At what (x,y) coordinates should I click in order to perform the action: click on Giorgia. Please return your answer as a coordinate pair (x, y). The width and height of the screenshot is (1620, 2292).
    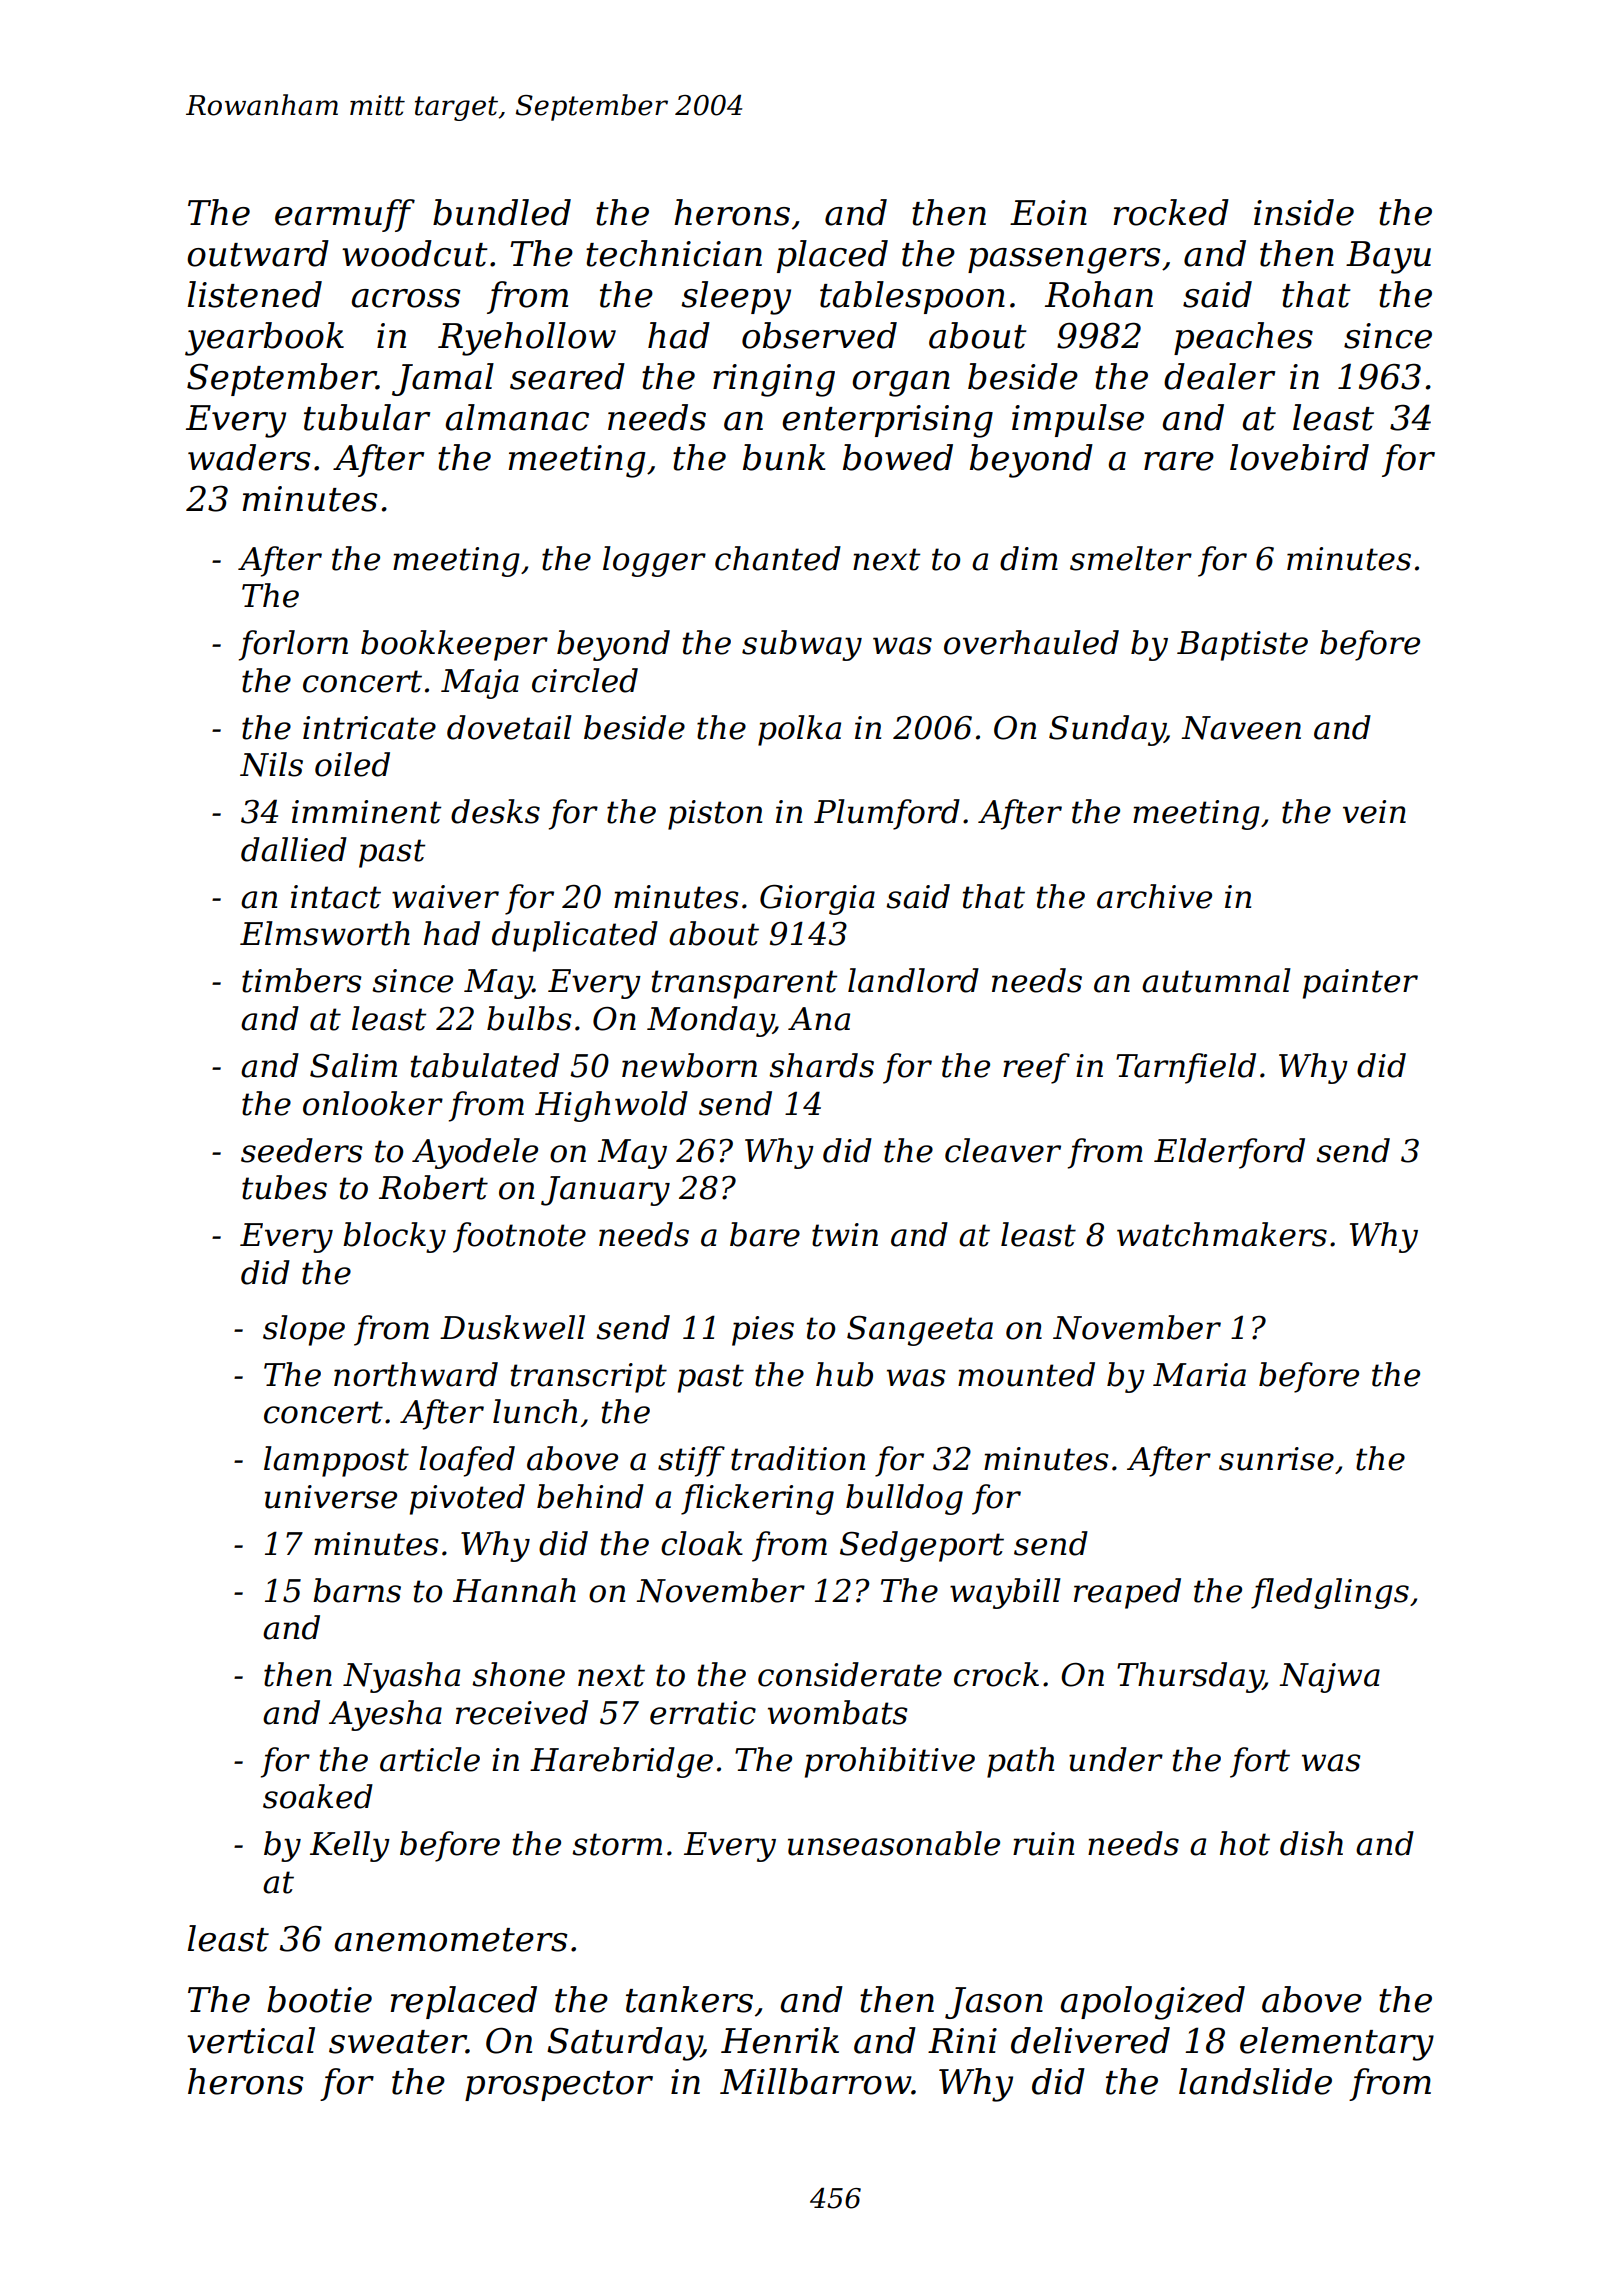
    Looking at the image, I should click on (817, 900).
